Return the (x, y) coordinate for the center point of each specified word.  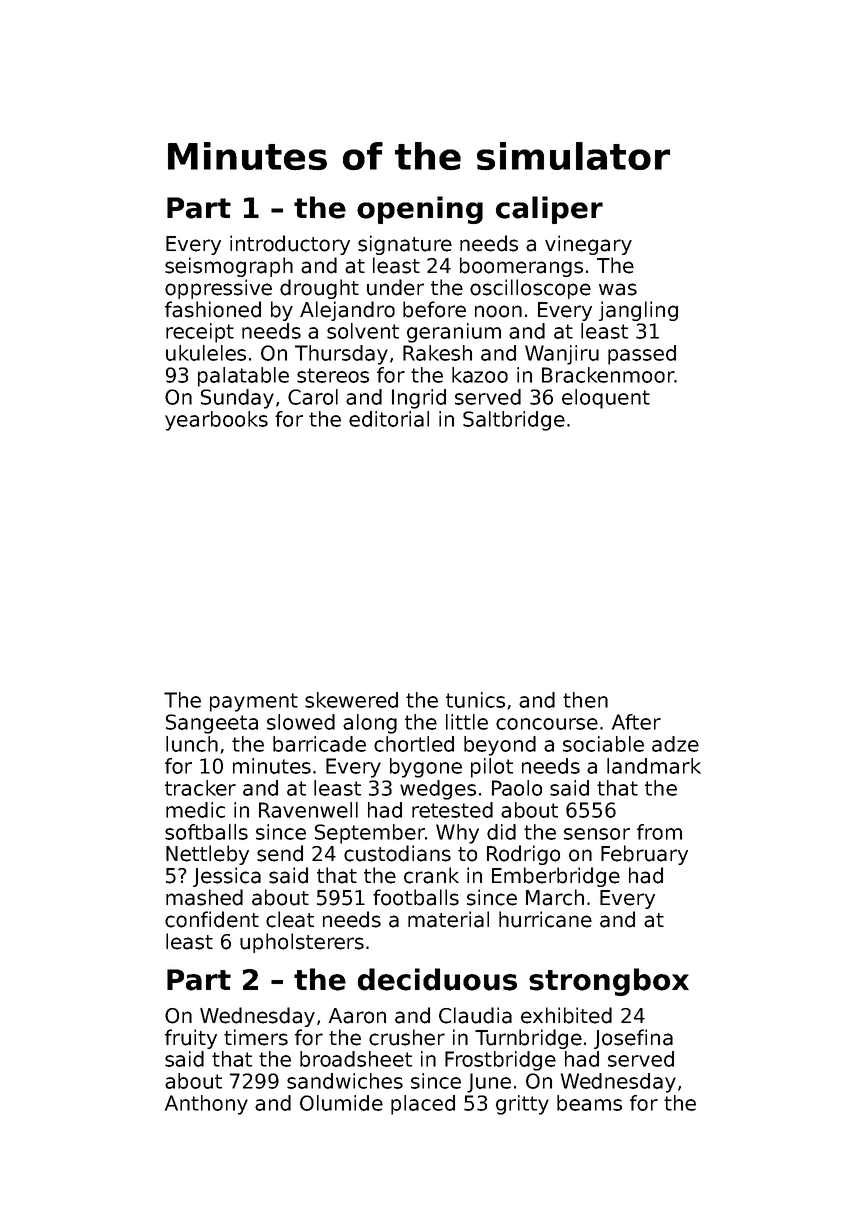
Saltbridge (514, 421)
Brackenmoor (608, 375)
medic (195, 810)
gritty (522, 1105)
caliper (549, 210)
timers (256, 1037)
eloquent (606, 399)
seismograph (229, 267)
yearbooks (216, 421)
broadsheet (356, 1059)
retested (452, 810)
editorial (389, 419)
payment (254, 702)
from (659, 832)
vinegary (588, 245)
